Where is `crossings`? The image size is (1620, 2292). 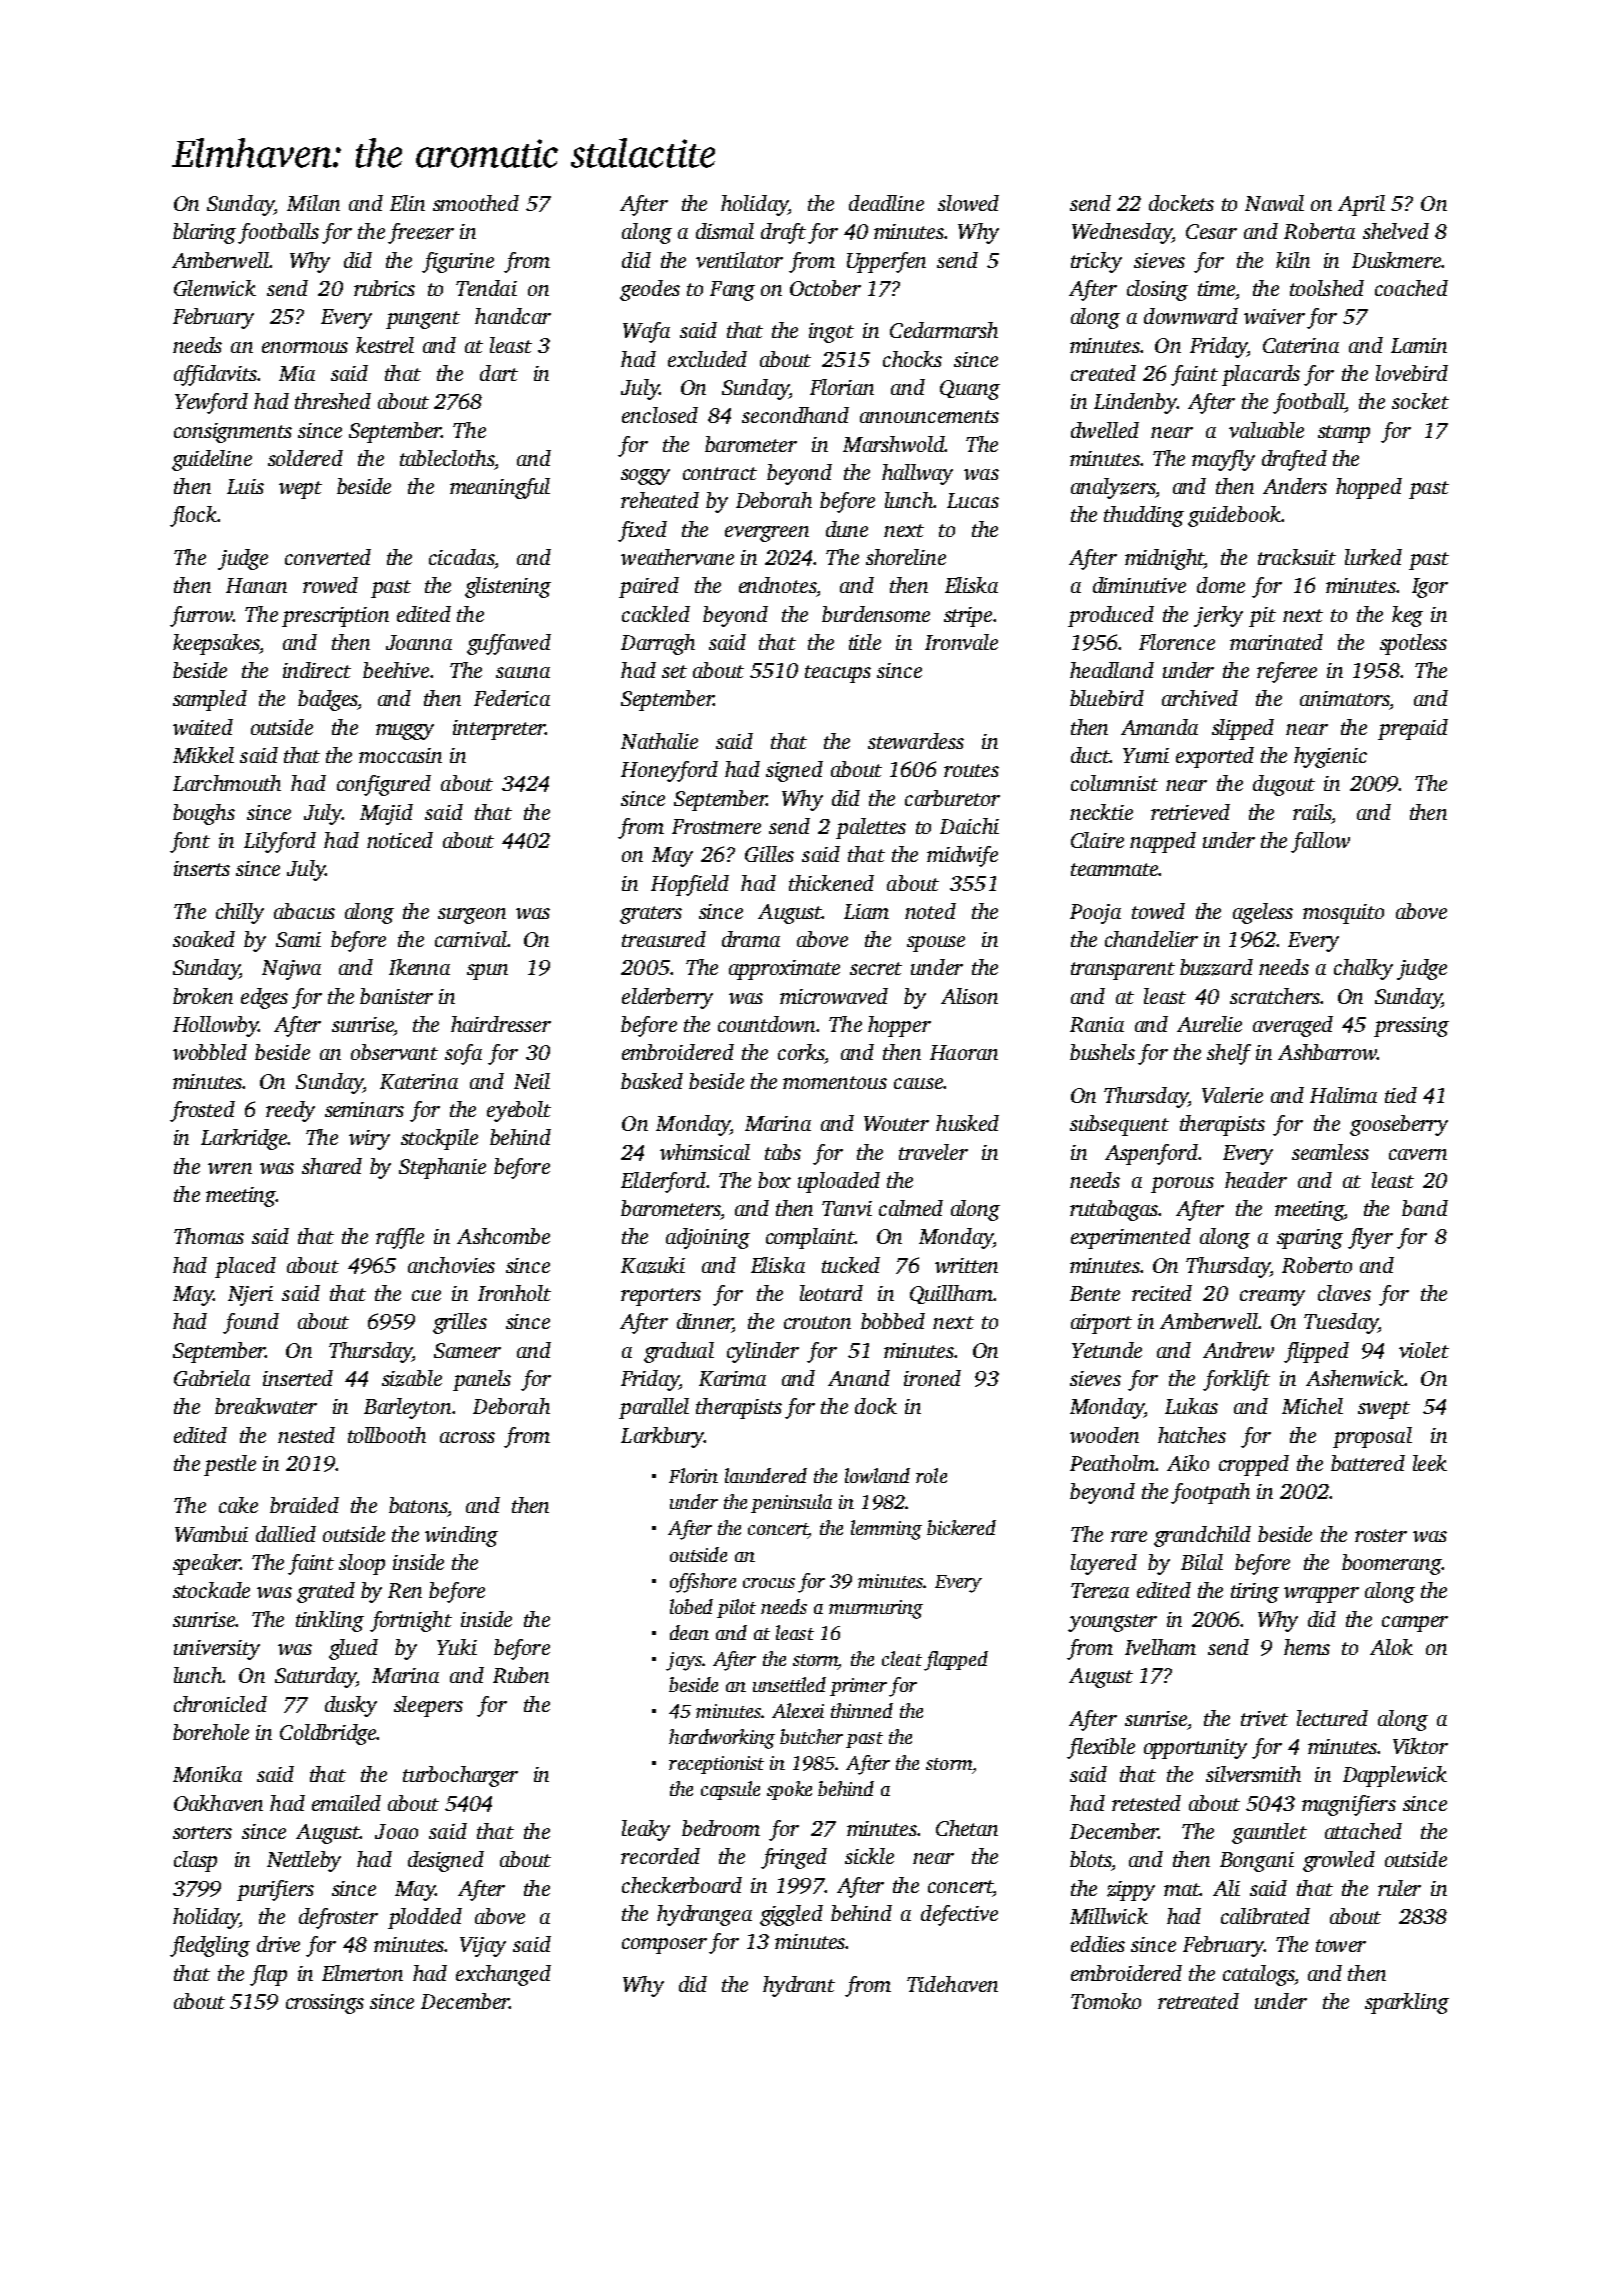
crossings is located at coordinates (325, 2004).
